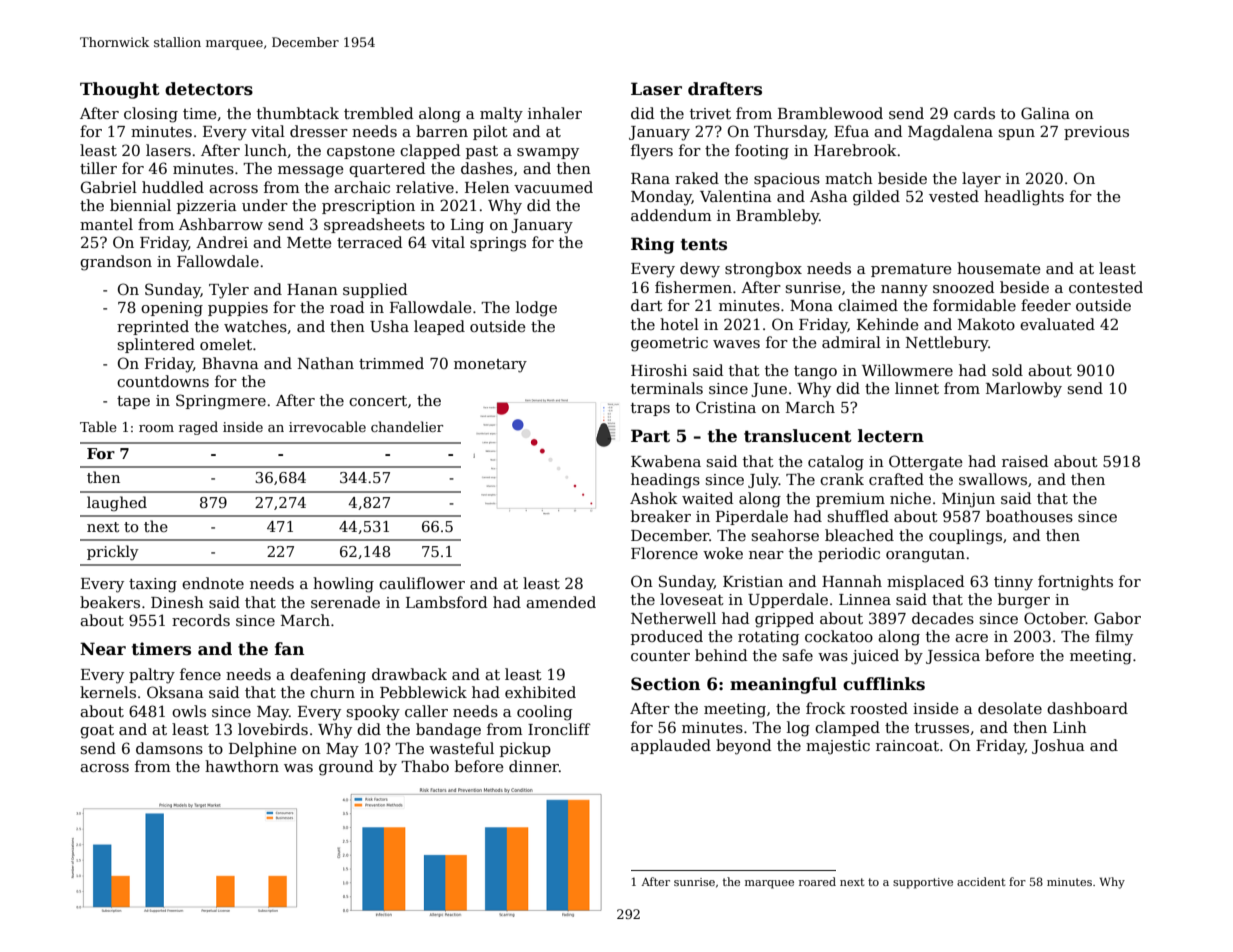 Image resolution: width=1233 pixels, height=952 pixels. Describe the element at coordinates (242, 766) in the screenshot. I see `hawthorn` at that location.
